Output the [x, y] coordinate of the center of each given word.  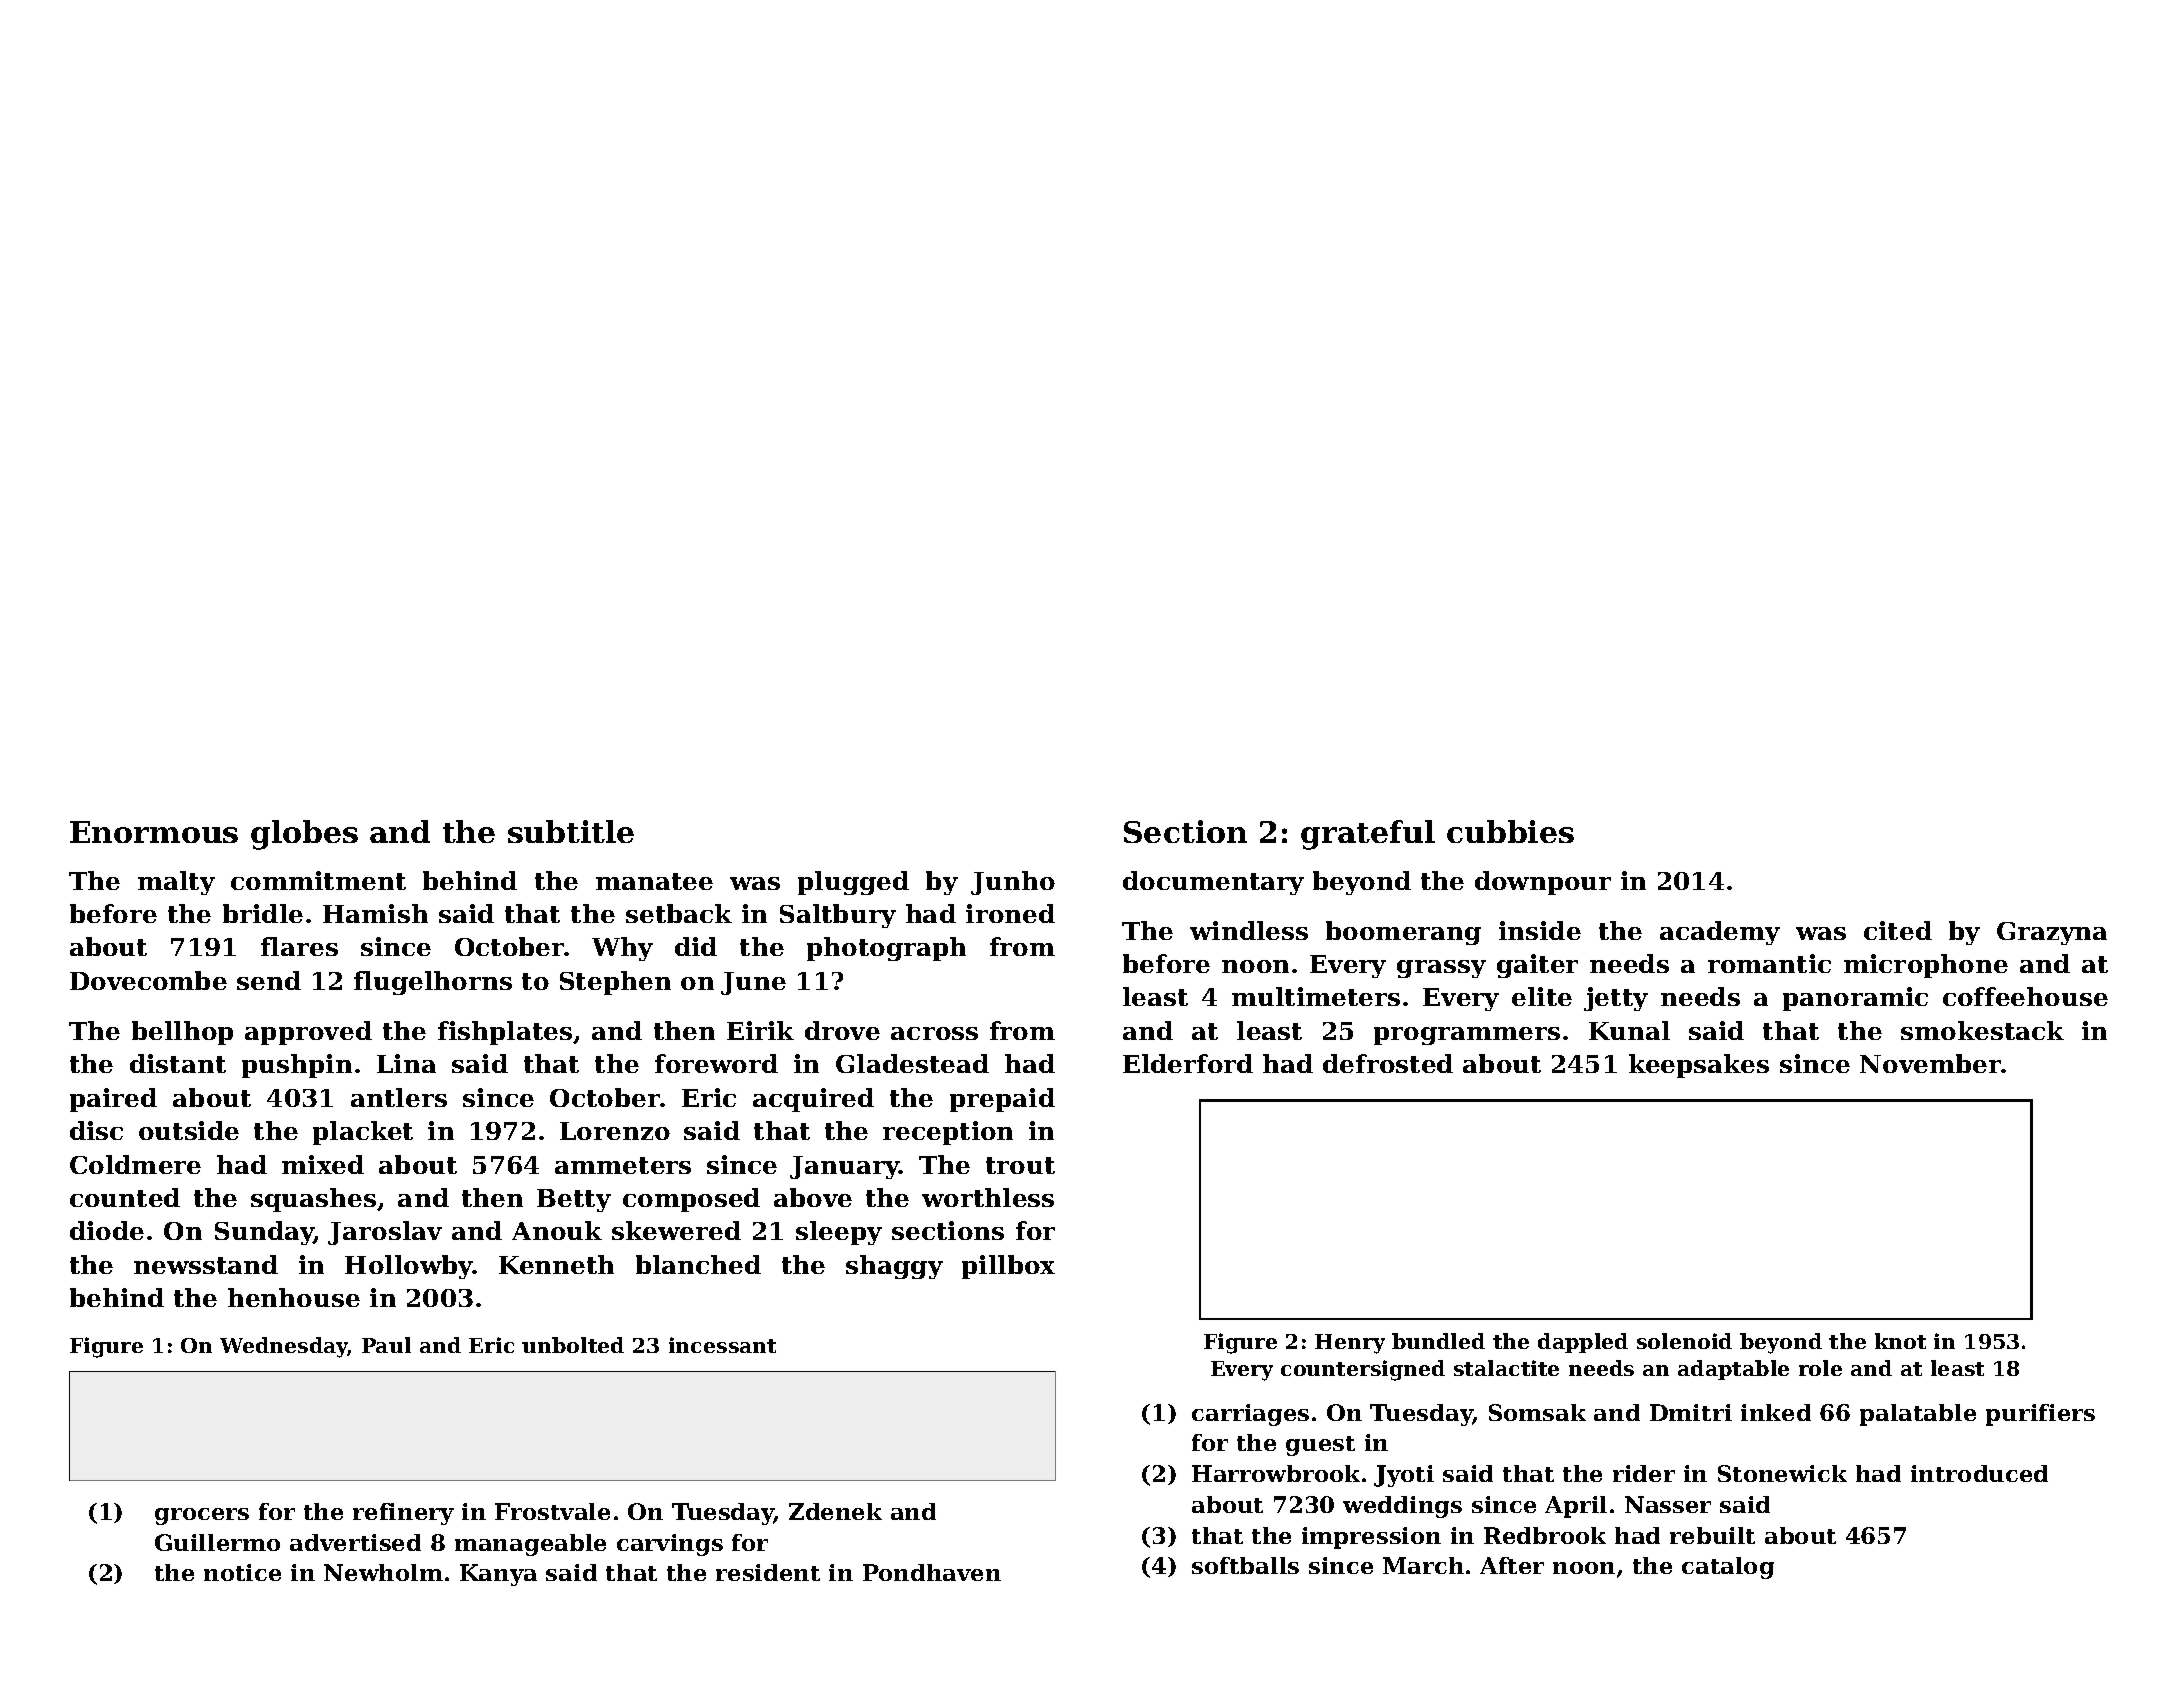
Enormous [154, 832]
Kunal [1629, 1030]
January [845, 1167]
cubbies [1510, 831]
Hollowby [409, 1267]
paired [113, 1100]
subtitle [571, 831]
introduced [1979, 1473]
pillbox [1008, 1267]
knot [1900, 1341]
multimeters [1316, 996]
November [1930, 1063]
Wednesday [284, 1347]
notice [242, 1572]
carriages [1250, 1415]
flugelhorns [433, 983]
